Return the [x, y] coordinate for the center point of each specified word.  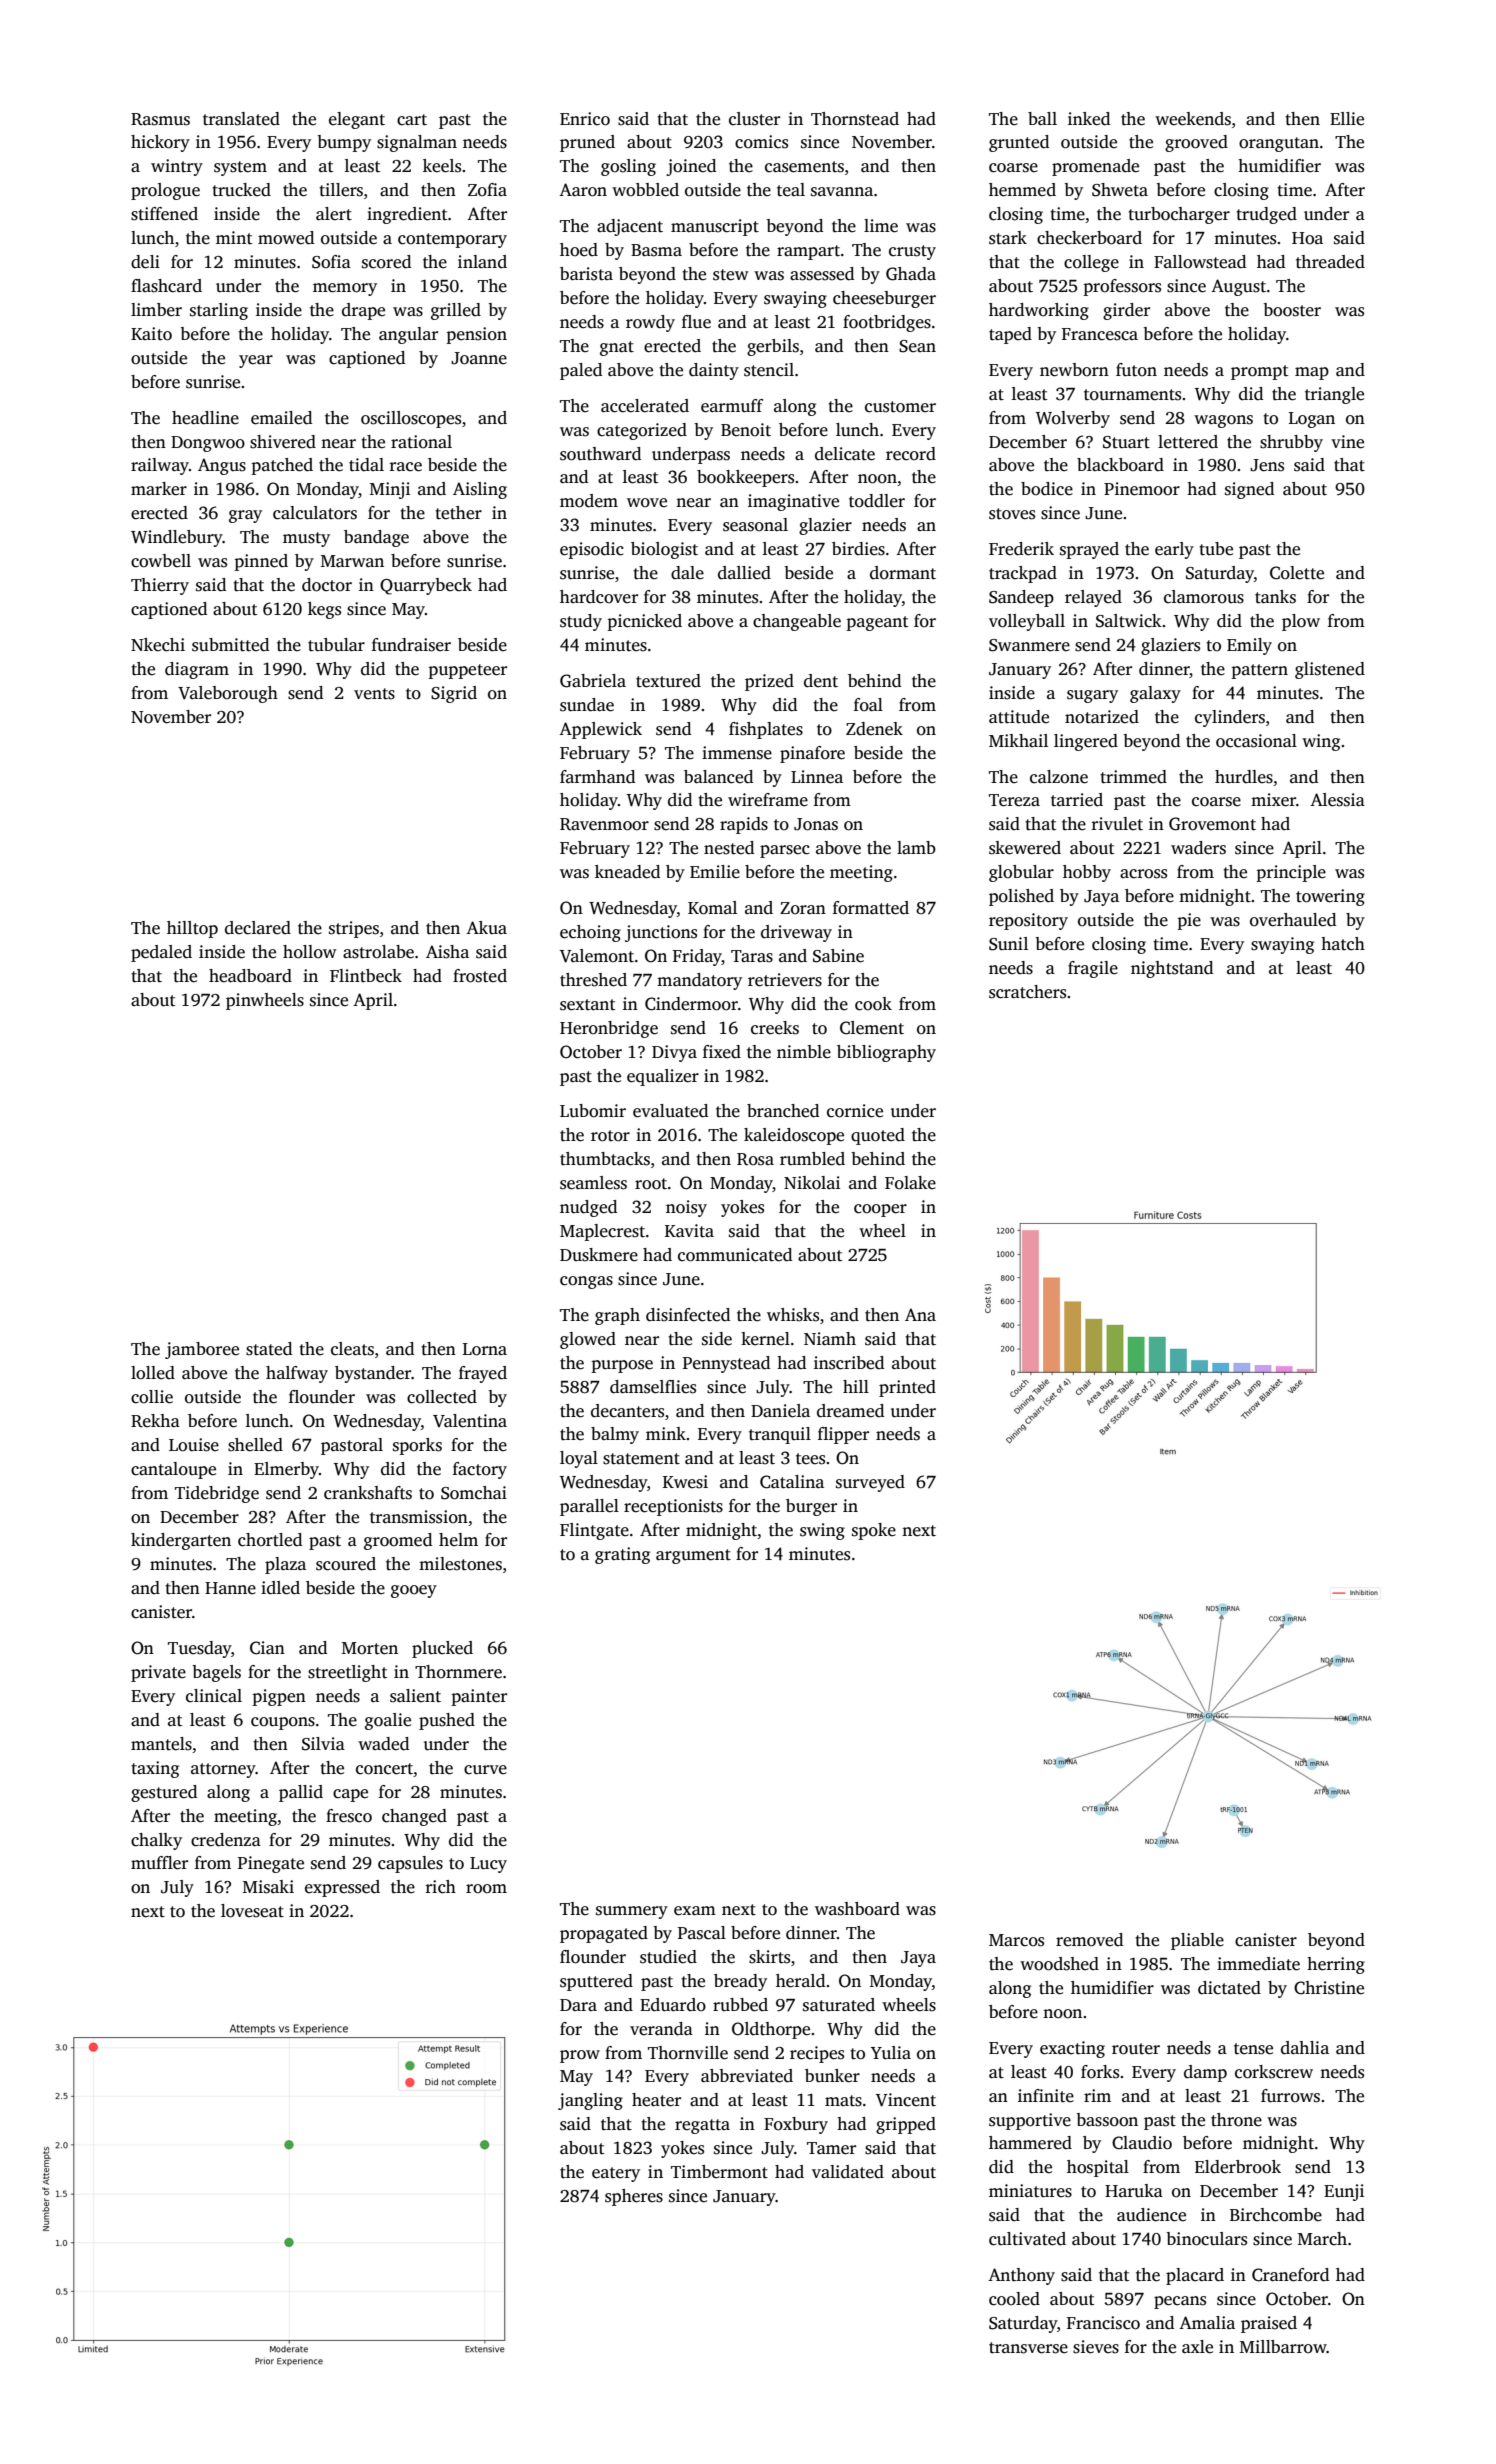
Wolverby [1073, 419]
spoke [874, 1531]
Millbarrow [1283, 2347]
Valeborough [228, 694]
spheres [634, 2197]
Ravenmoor [604, 824]
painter [479, 1697]
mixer [1273, 800]
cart [412, 120]
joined [691, 167]
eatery [616, 2174]
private [158, 1673]
